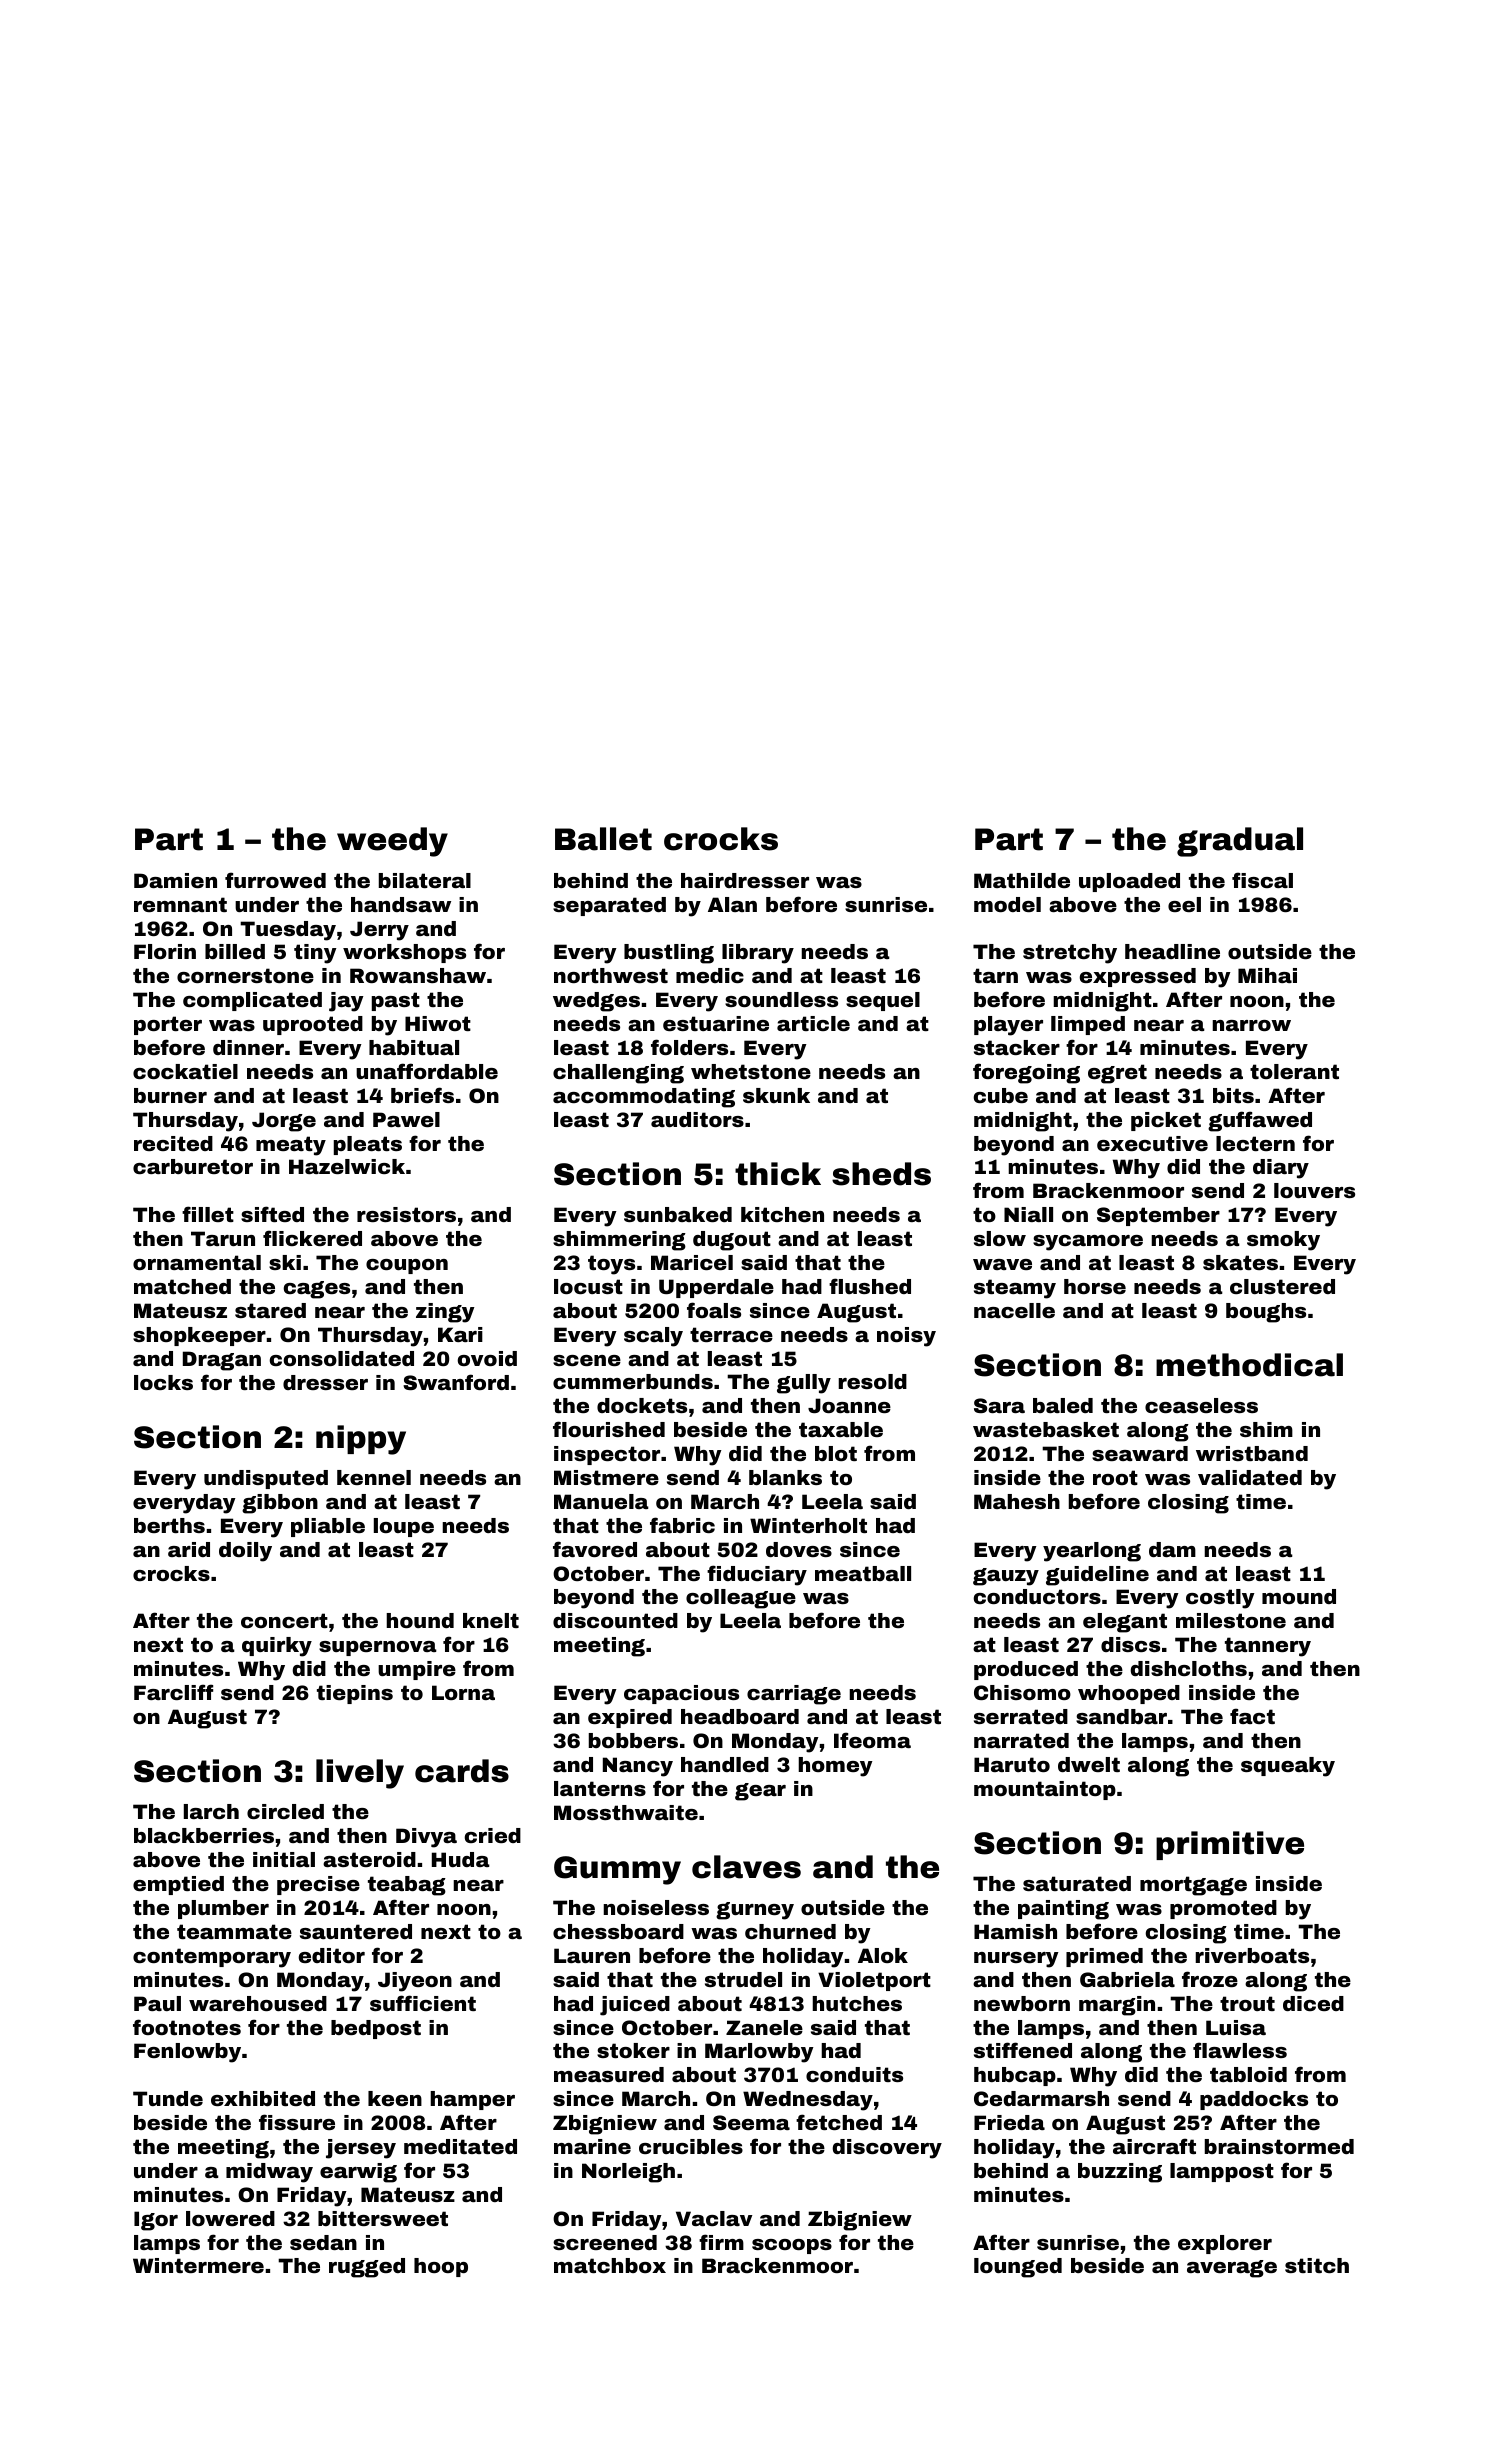  Describe the element at coordinates (626, 1812) in the screenshot. I see `Mossthwaite` at that location.
